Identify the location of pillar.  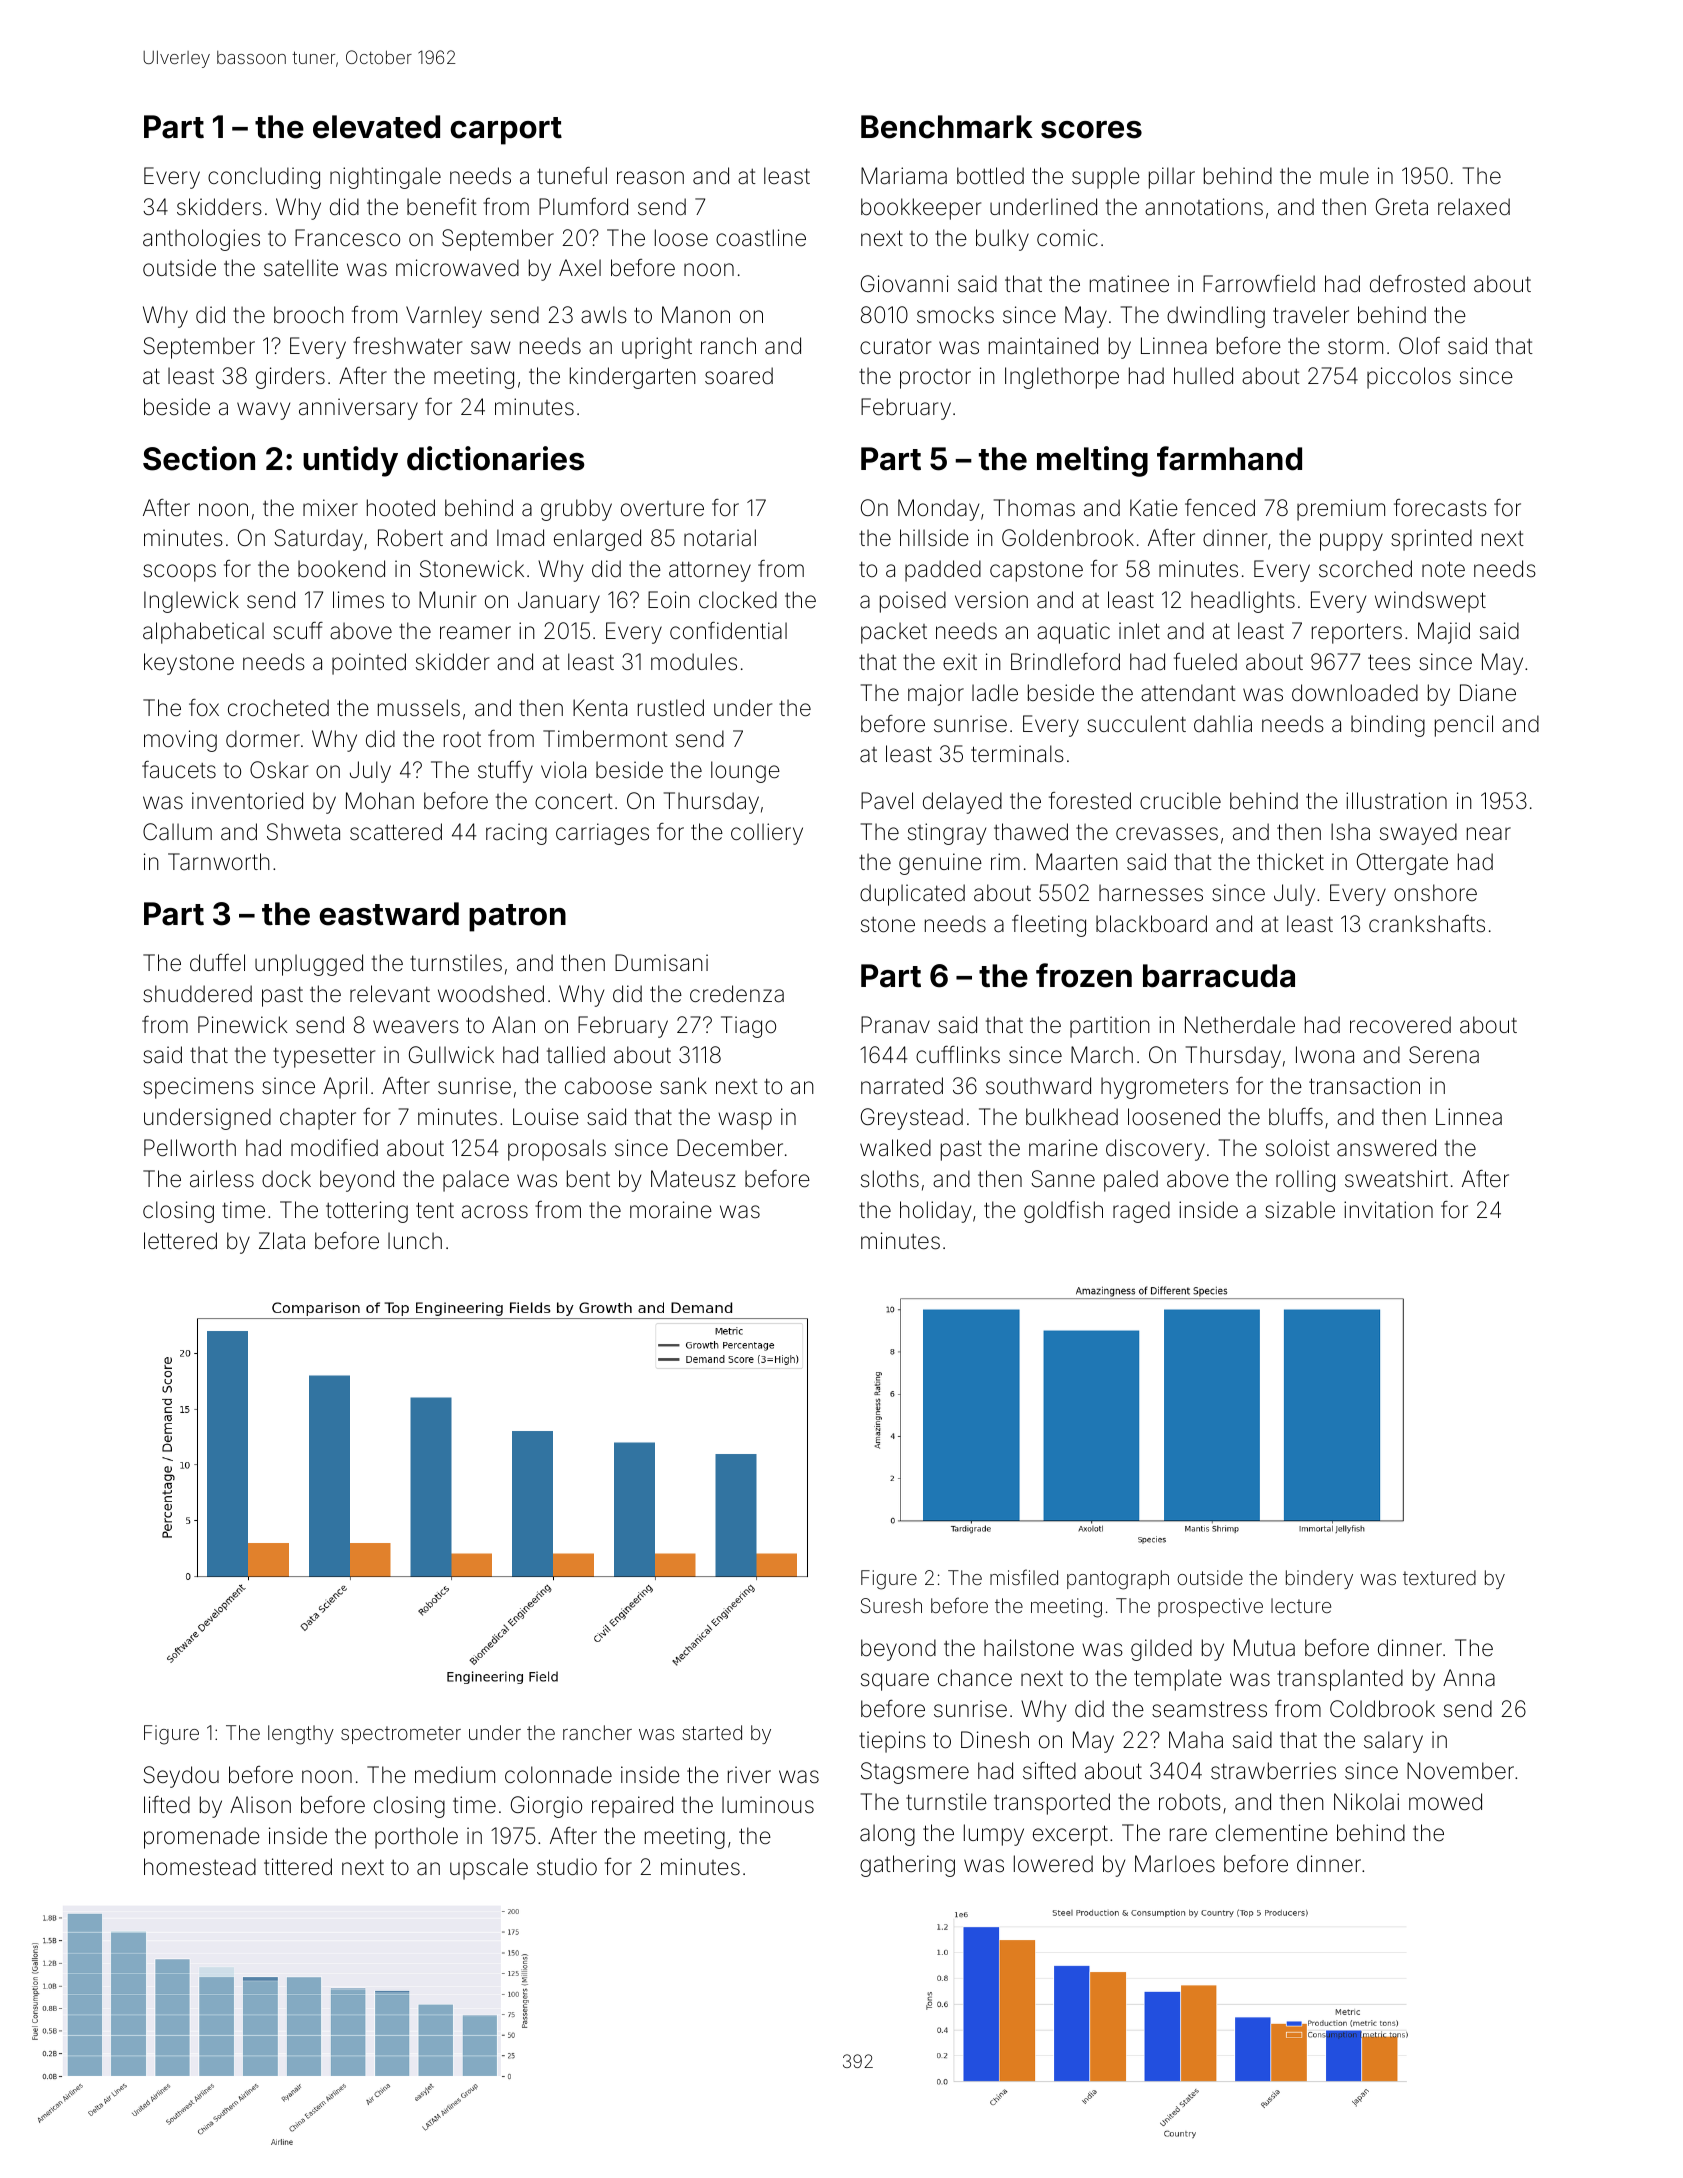
(1172, 178).
